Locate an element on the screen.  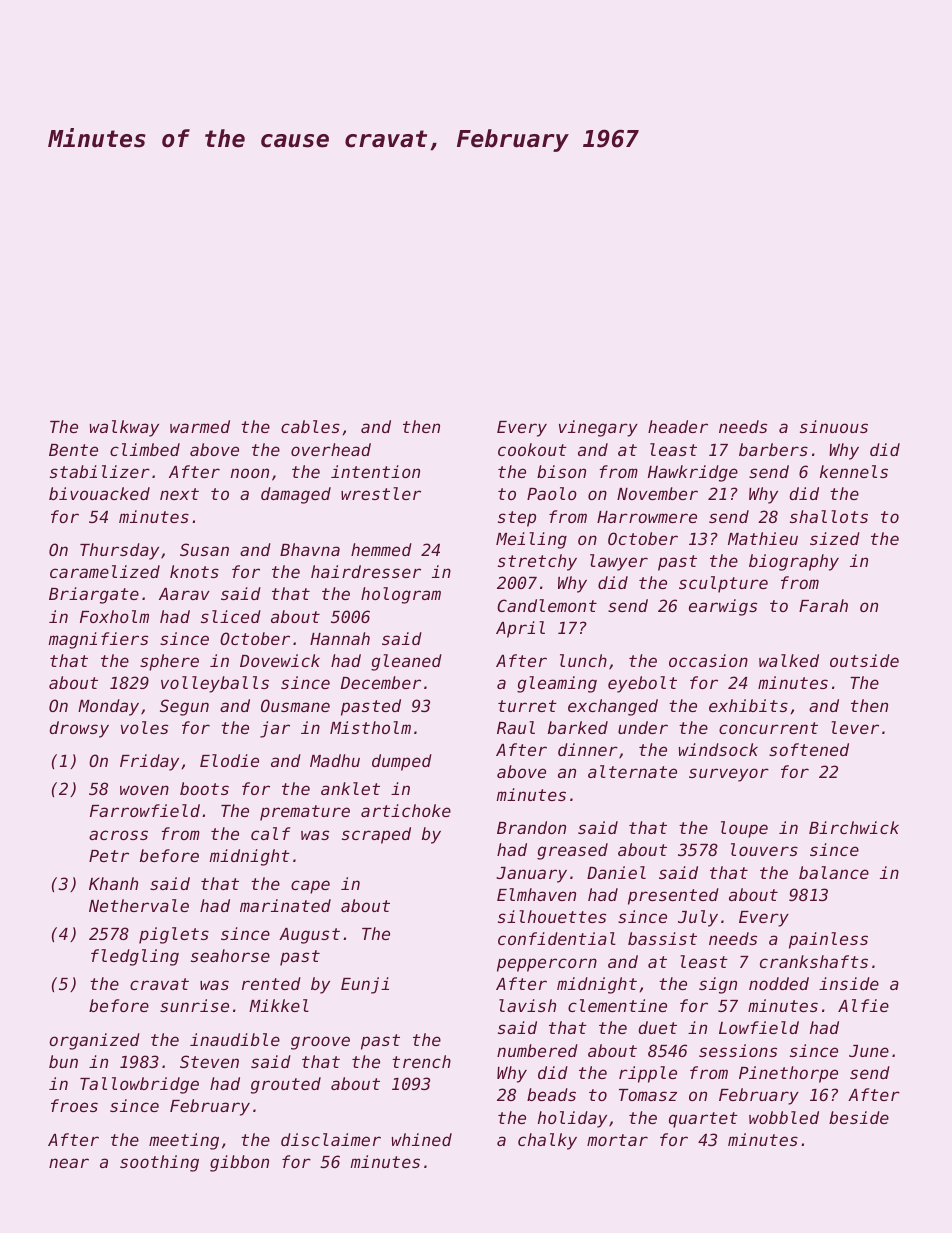
soothing is located at coordinates (159, 1163).
